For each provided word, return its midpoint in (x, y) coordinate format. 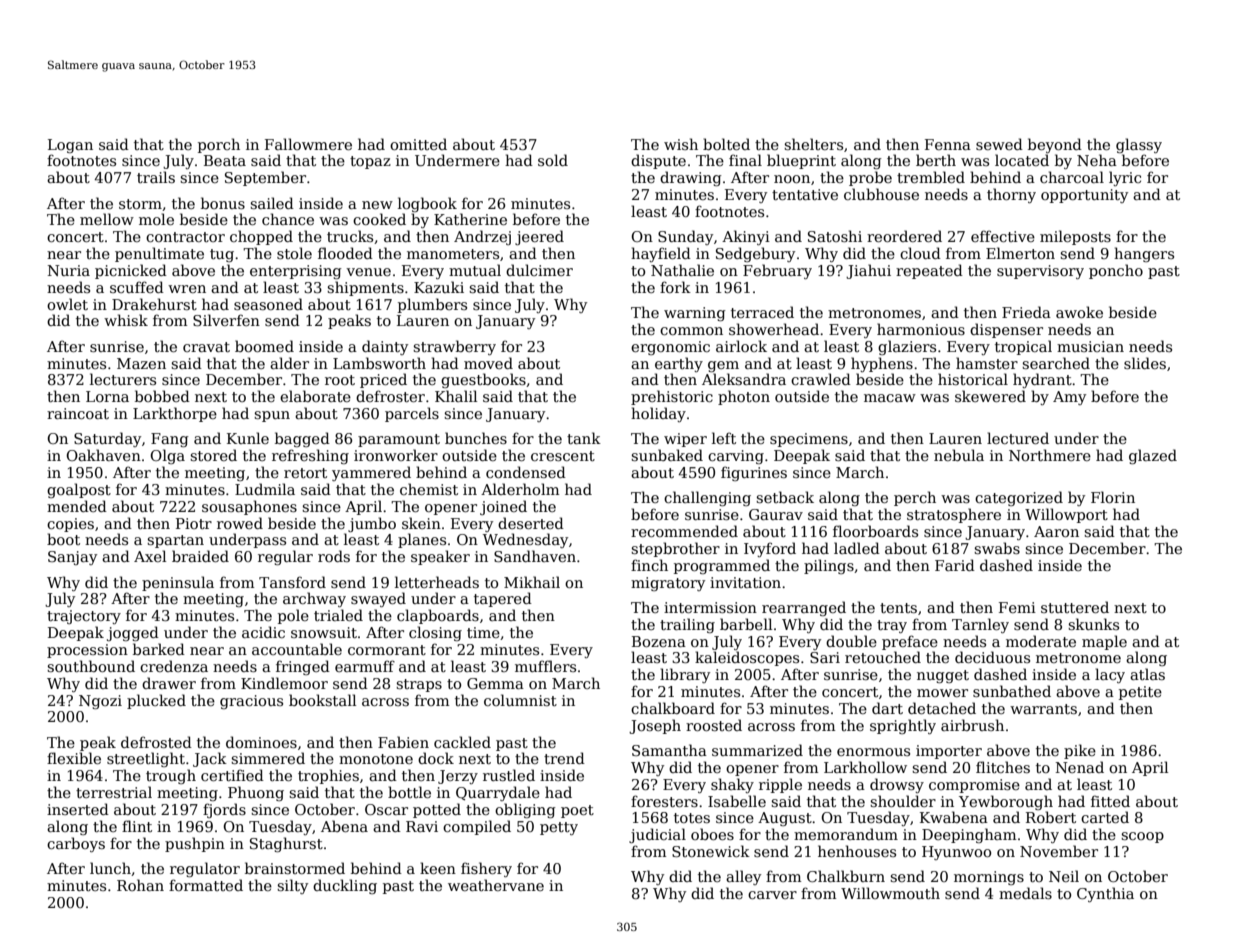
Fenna (948, 144)
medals (1025, 893)
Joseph (655, 726)
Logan (70, 146)
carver (772, 895)
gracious (251, 702)
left (724, 438)
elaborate (315, 396)
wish (681, 144)
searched (1056, 363)
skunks (1093, 624)
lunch (110, 868)
